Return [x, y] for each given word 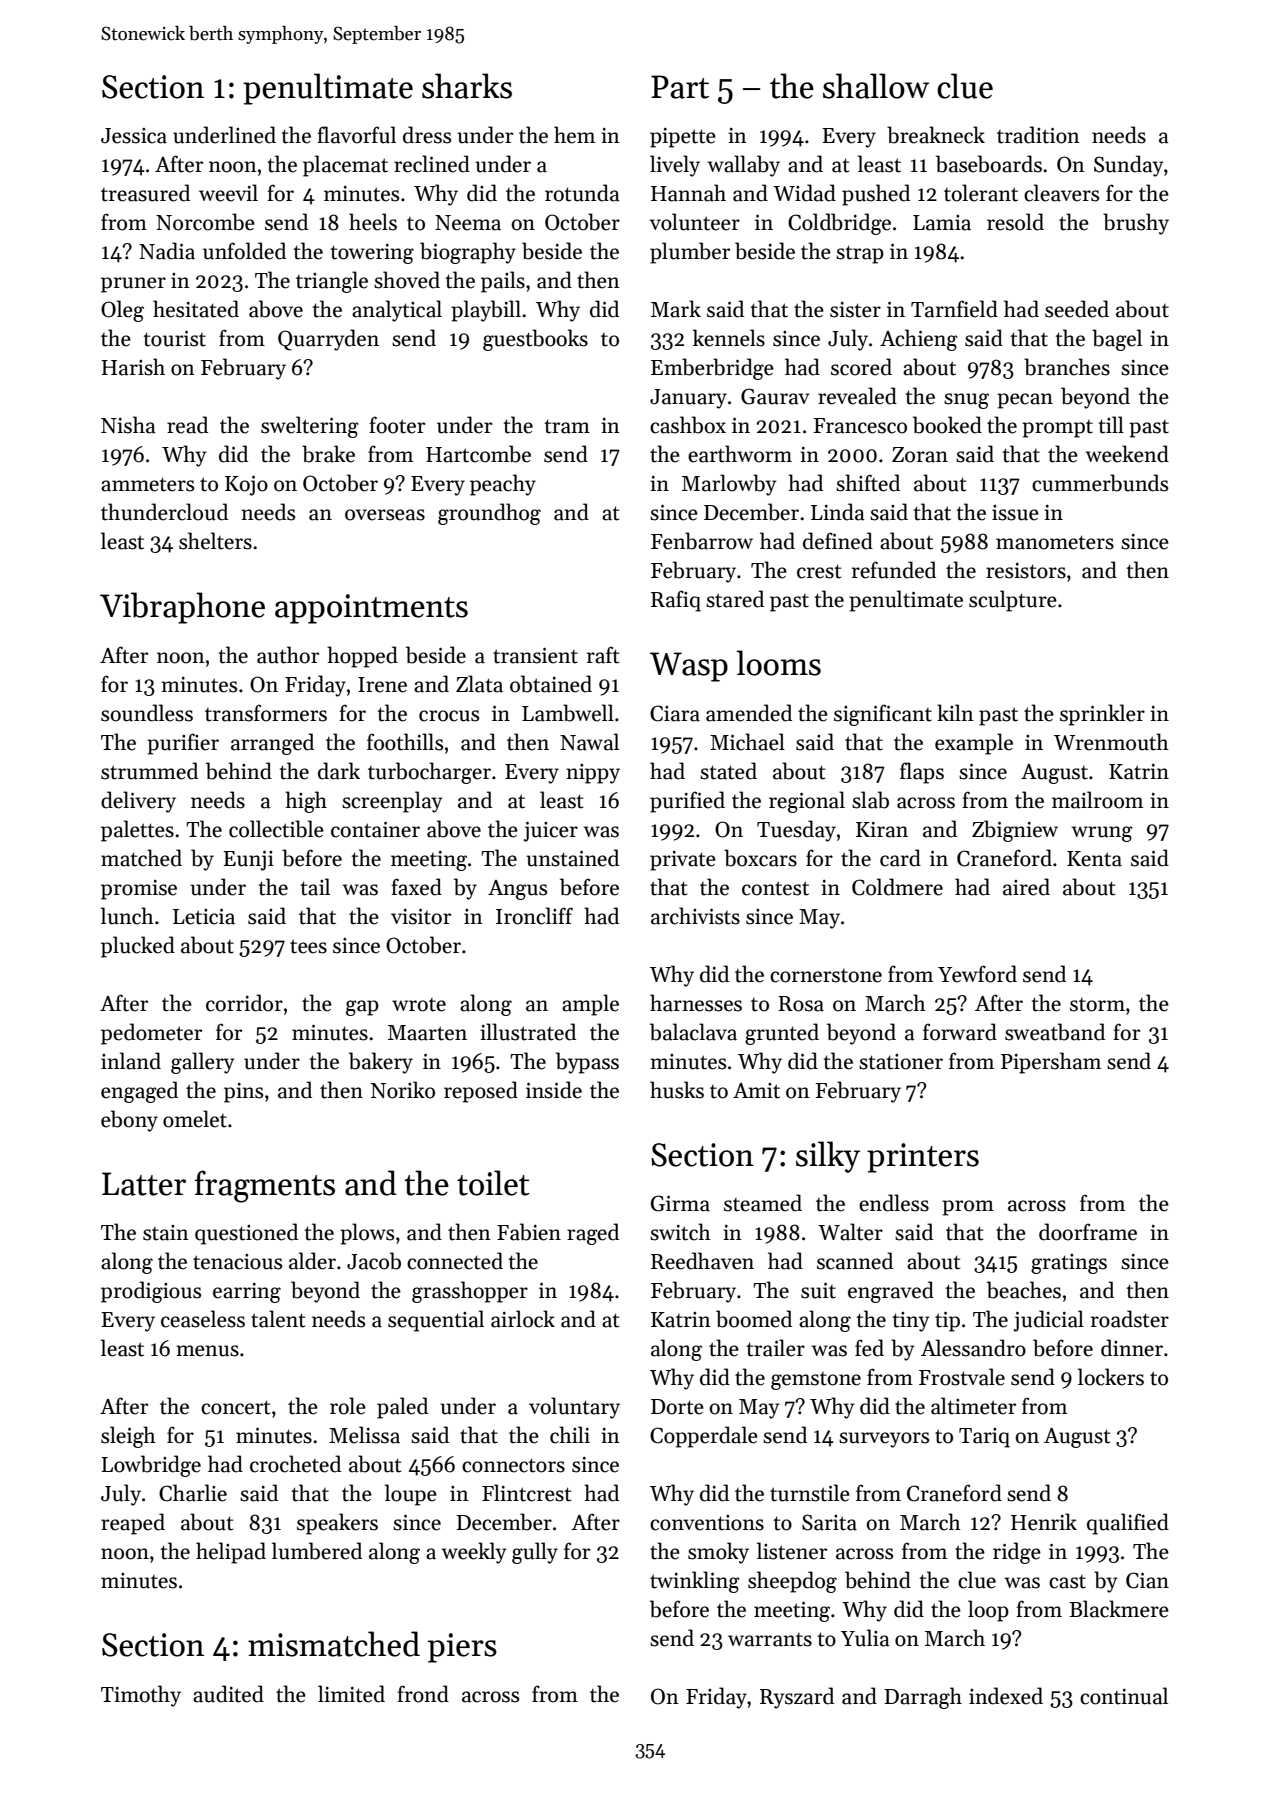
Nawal [589, 742]
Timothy [141, 1696]
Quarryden [328, 340]
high [306, 802]
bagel [1117, 340]
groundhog [489, 514]
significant [883, 715]
